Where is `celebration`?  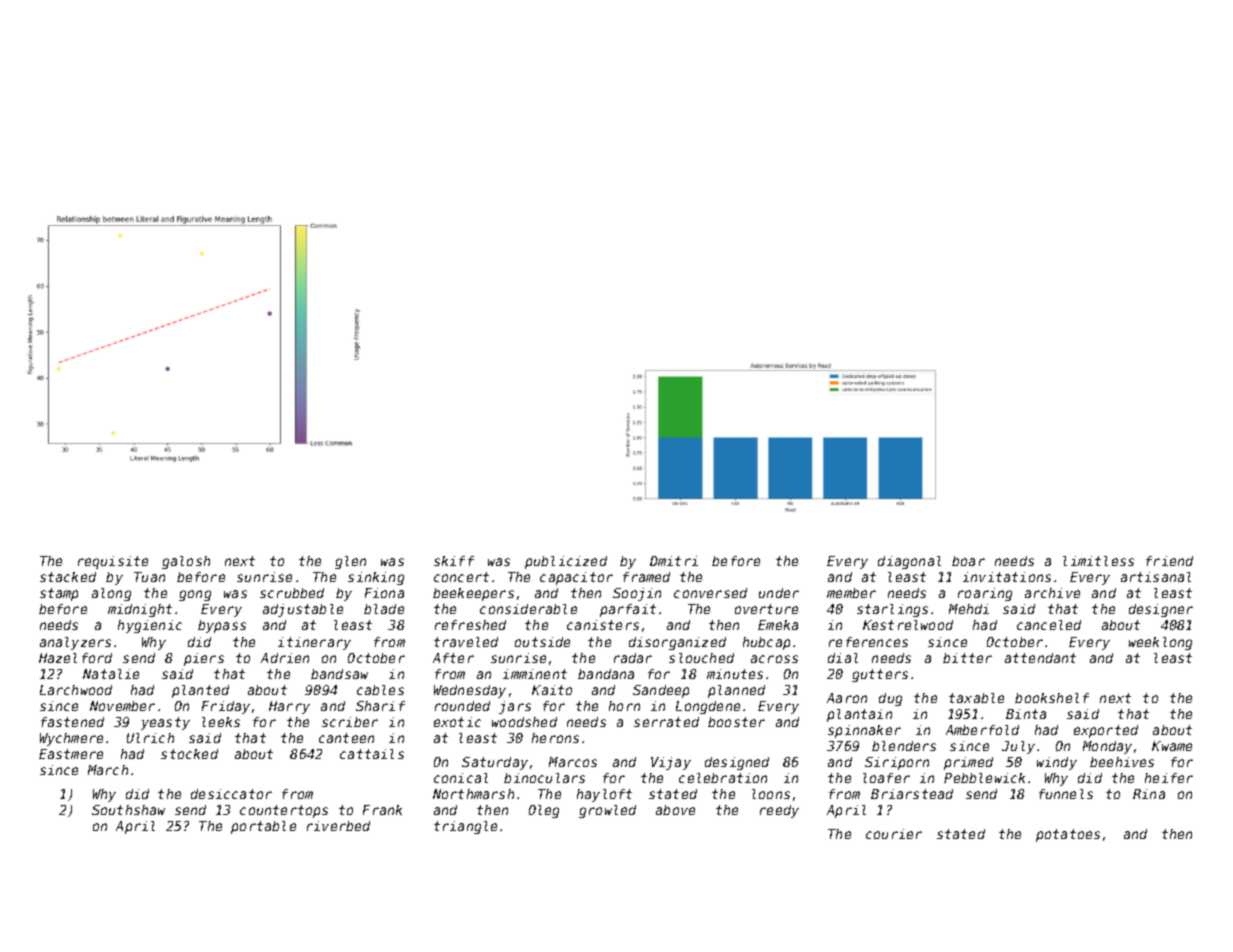
celebration is located at coordinates (723, 778).
